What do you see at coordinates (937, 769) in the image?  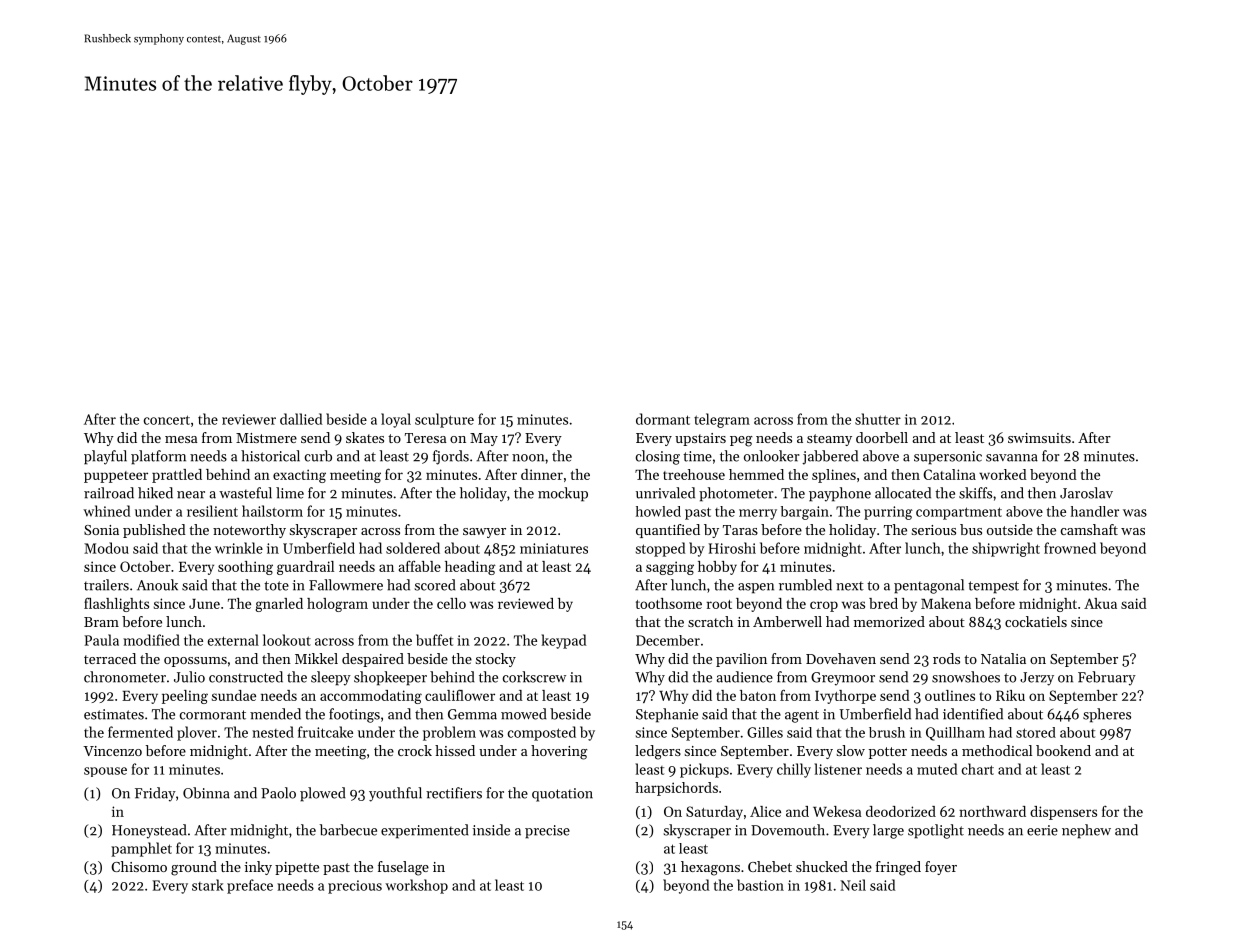 I see `muted` at bounding box center [937, 769].
